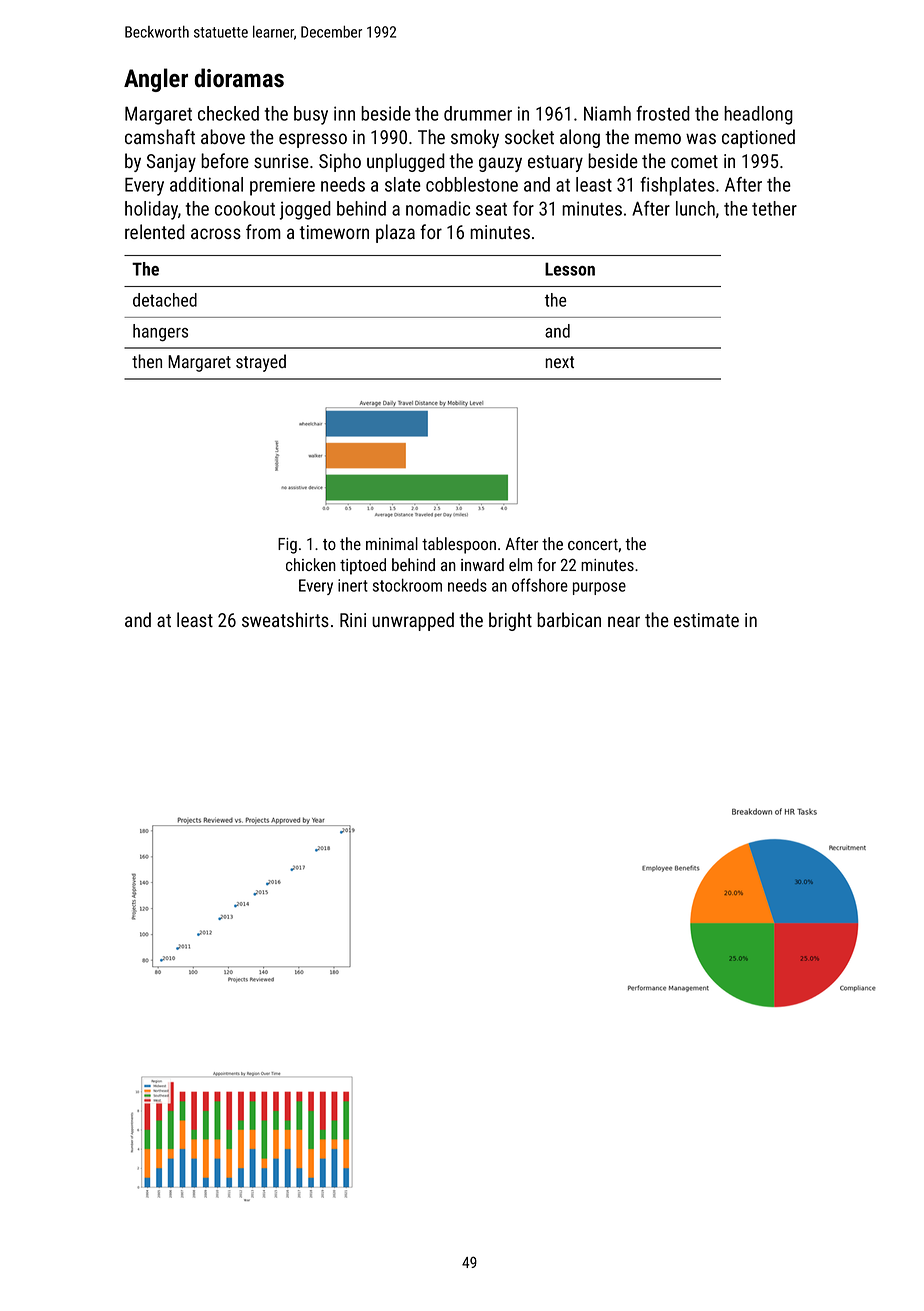  I want to click on chicken, so click(311, 564).
